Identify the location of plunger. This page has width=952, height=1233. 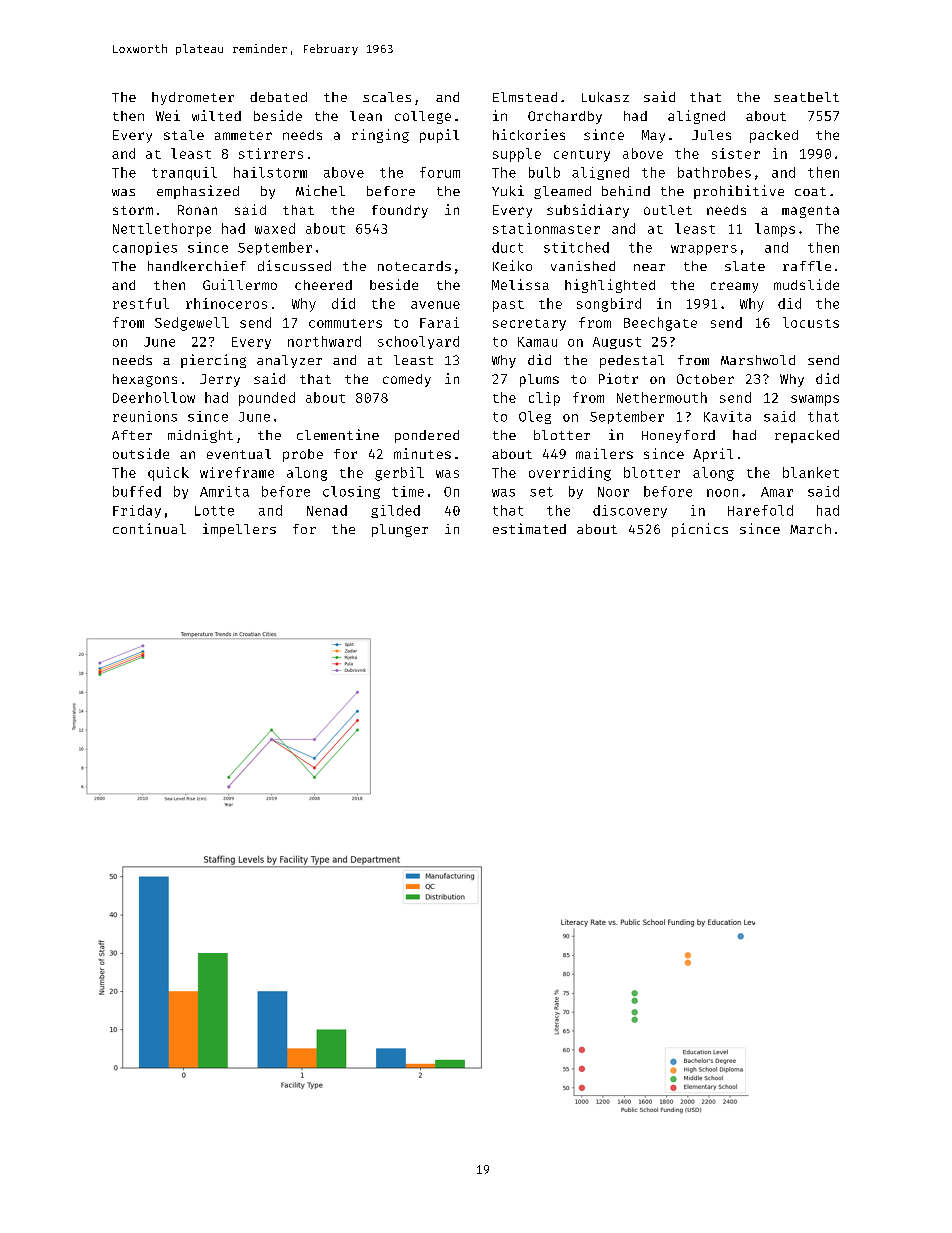
(400, 530).
